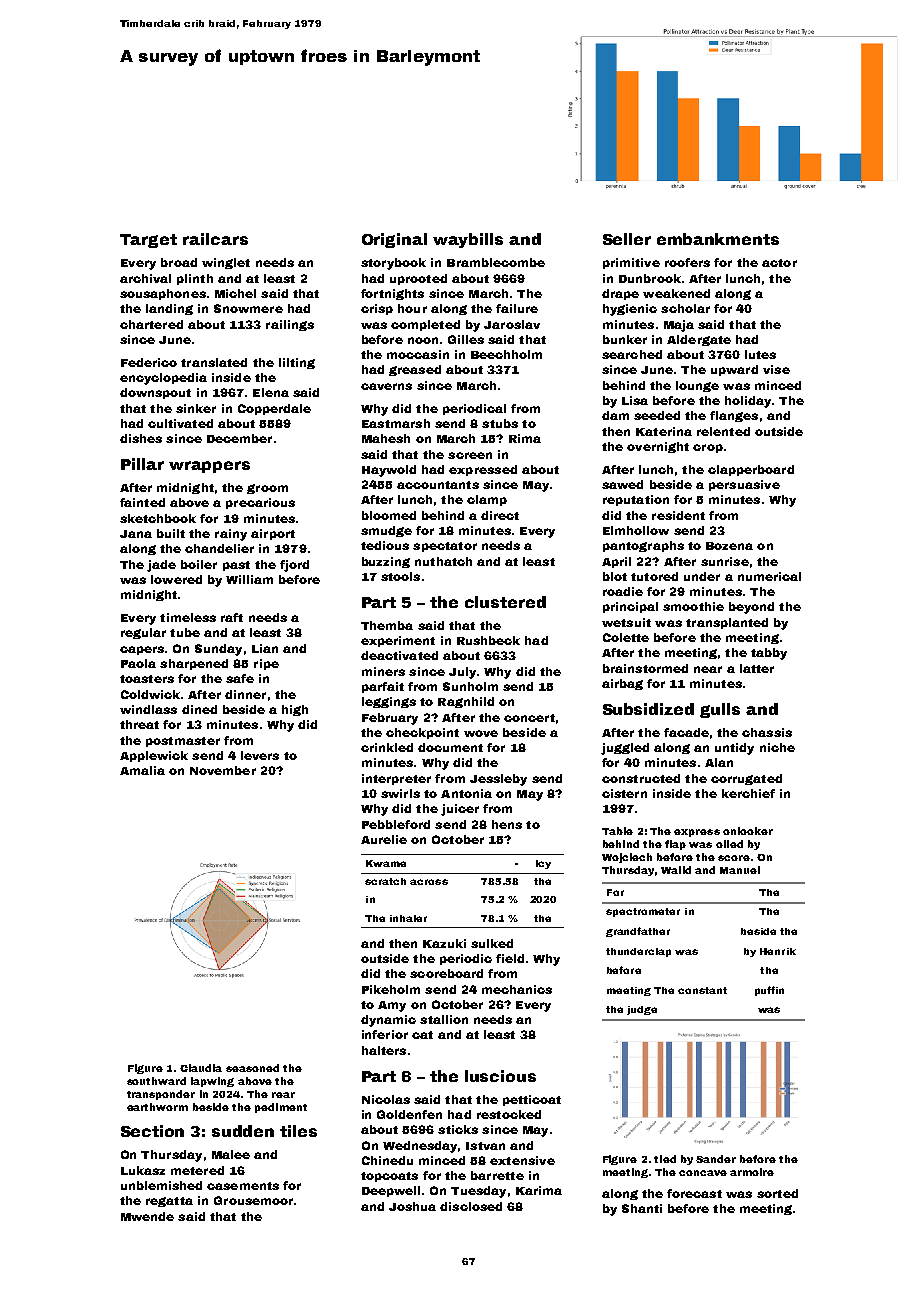 This screenshot has height=1308, width=924. I want to click on concert, so click(529, 718).
